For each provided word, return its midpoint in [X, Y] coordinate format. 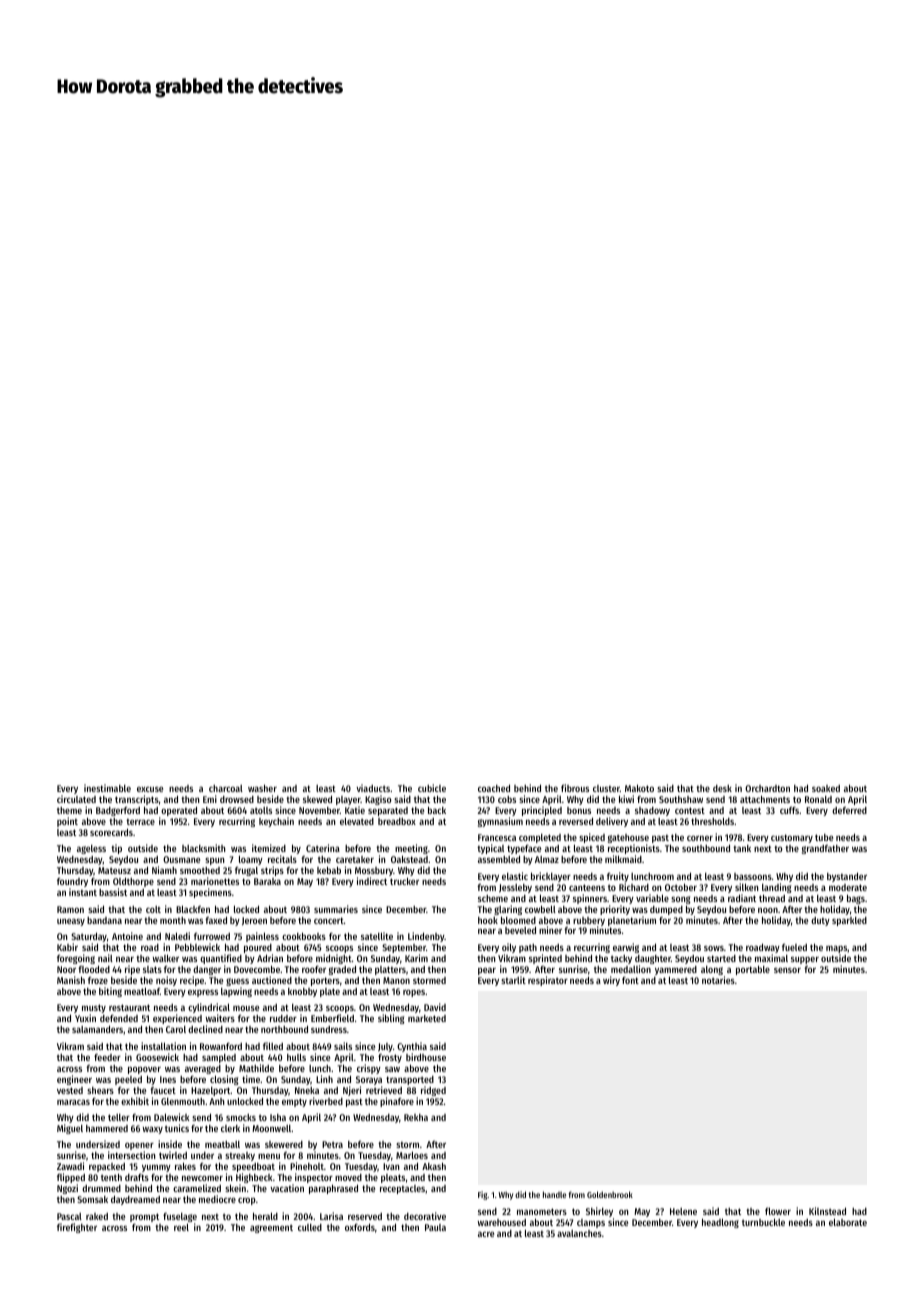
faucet [163, 1090]
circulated [76, 799]
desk [722, 788]
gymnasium [500, 822]
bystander [847, 877]
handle [554, 1194]
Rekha [416, 1117]
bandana [104, 920]
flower [778, 1211]
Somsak [92, 1199]
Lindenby [426, 937]
